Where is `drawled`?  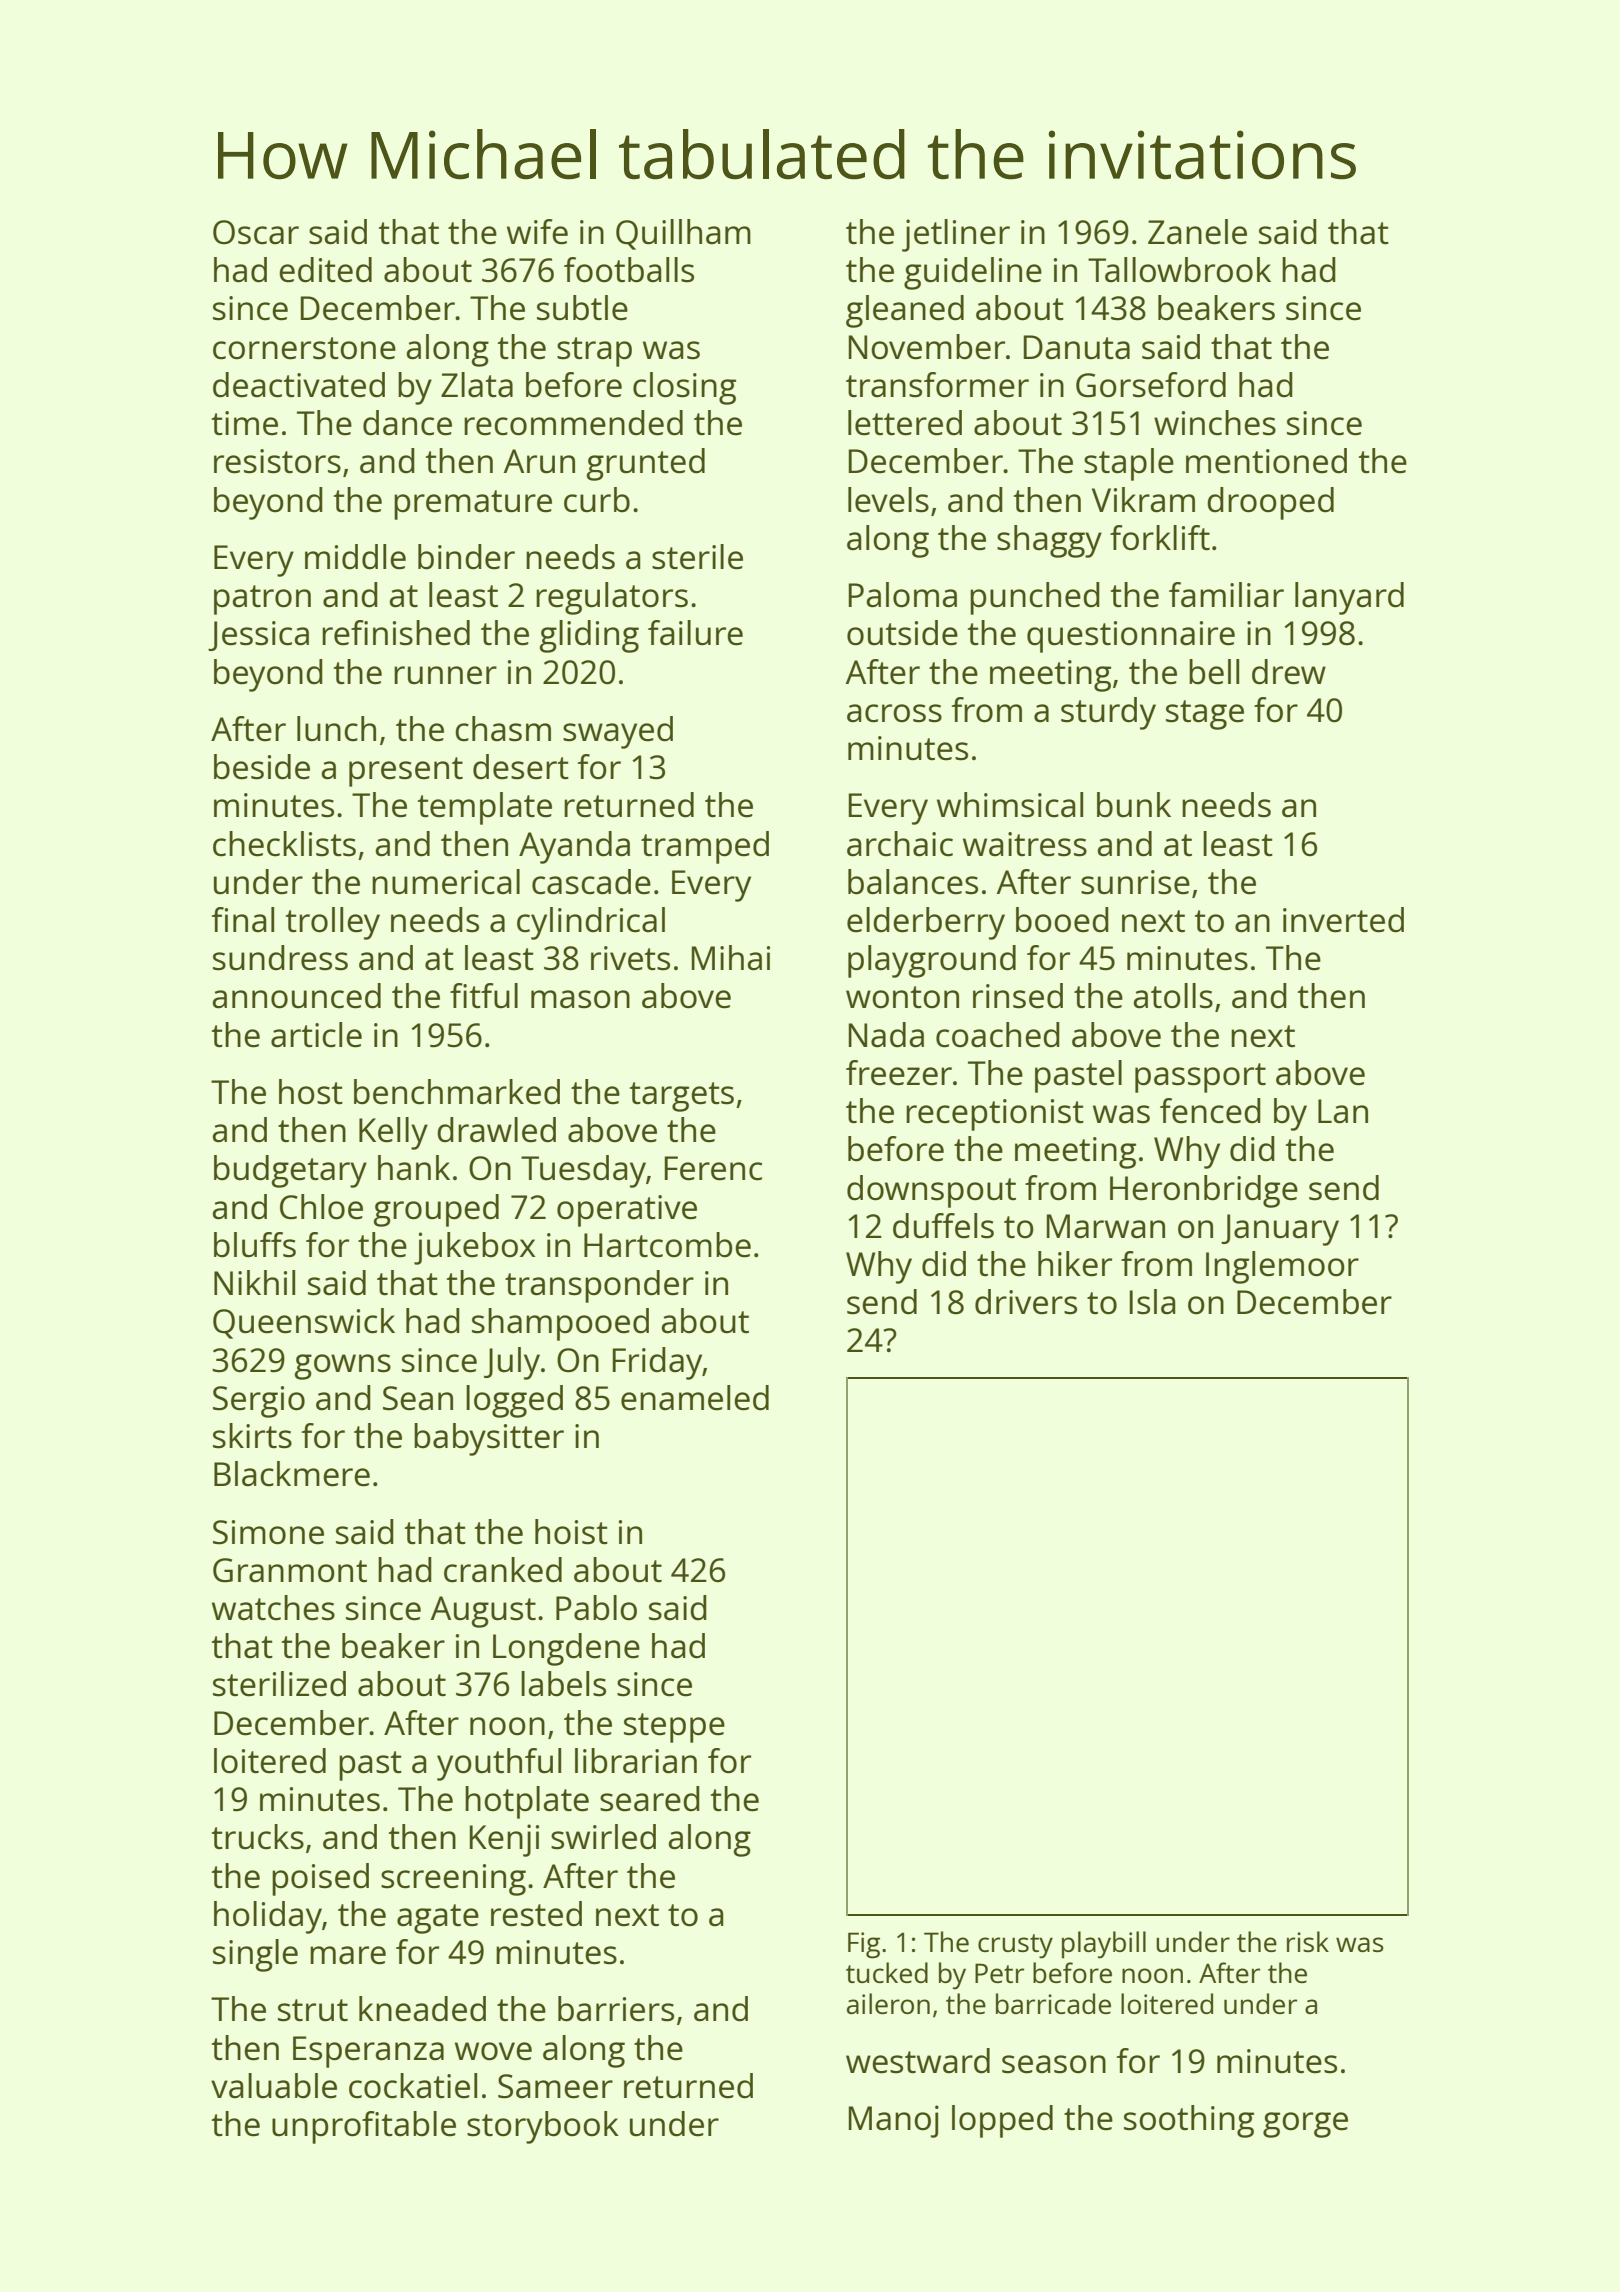 drawled is located at coordinates (496, 1130).
